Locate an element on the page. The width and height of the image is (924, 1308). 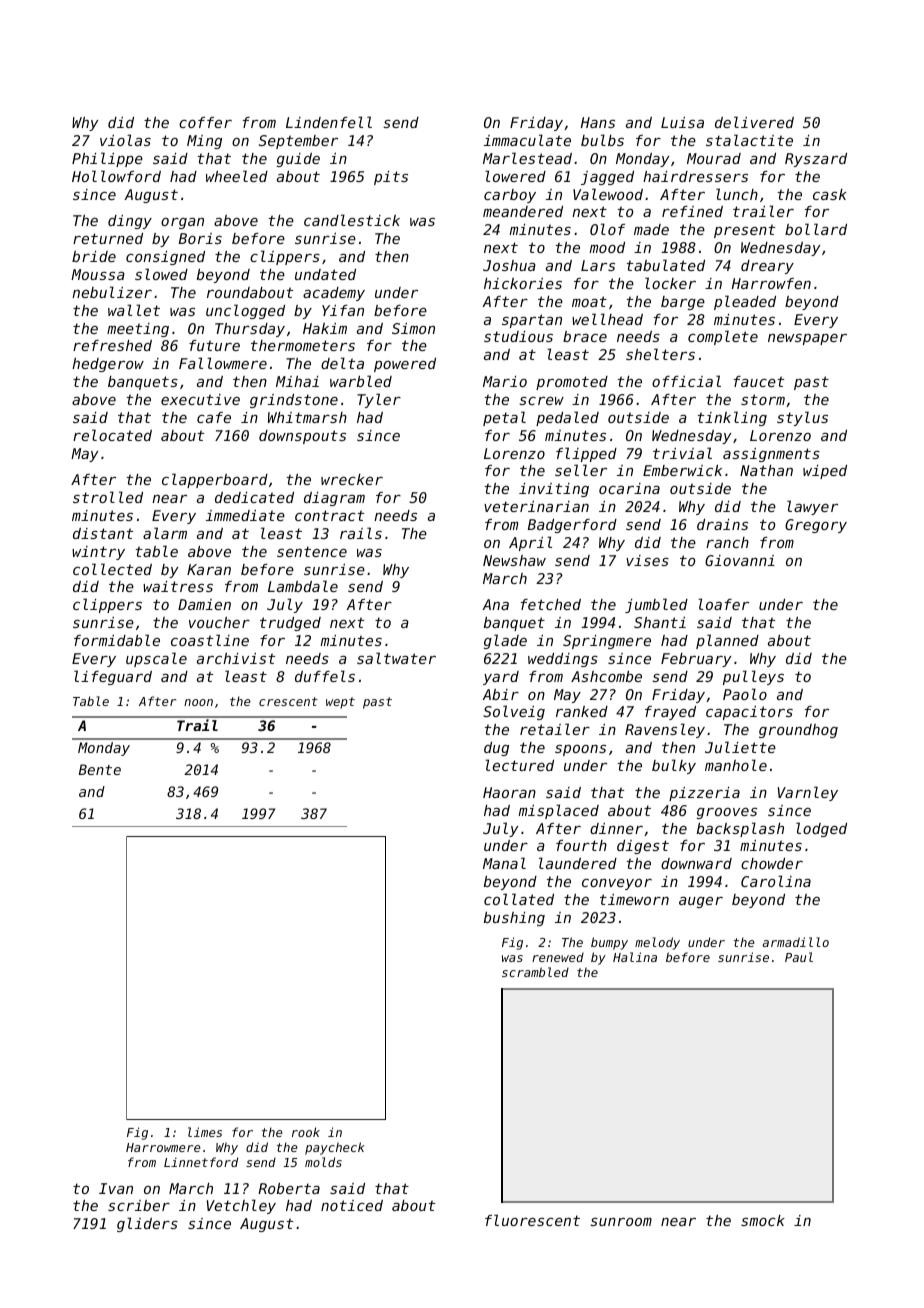
immaculate is located at coordinates (527, 140).
